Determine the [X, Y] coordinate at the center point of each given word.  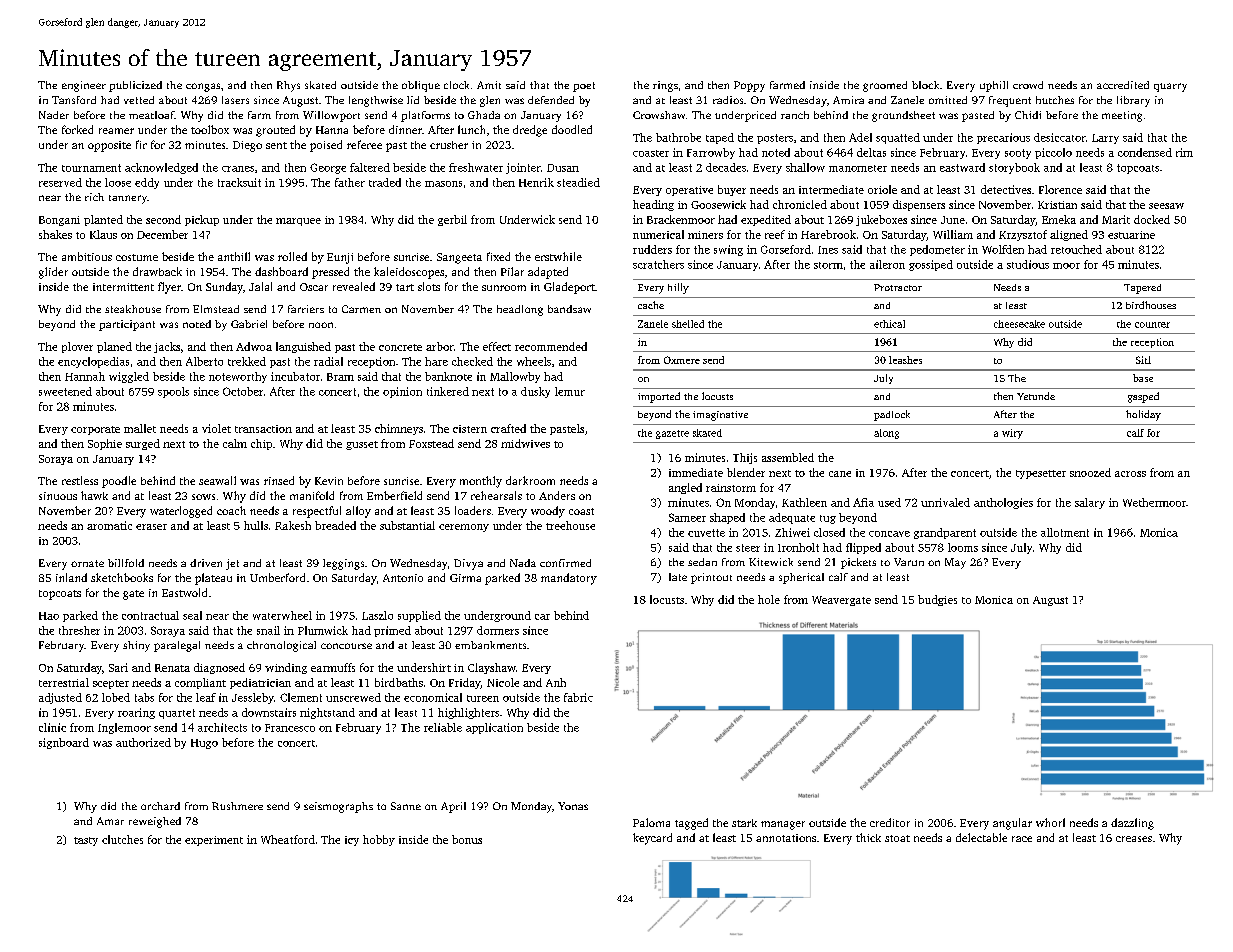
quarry [1170, 87]
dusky [535, 392]
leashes [905, 360]
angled [685, 488]
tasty [86, 841]
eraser [151, 527]
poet [584, 87]
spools [173, 392]
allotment [1065, 532]
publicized [135, 86]
